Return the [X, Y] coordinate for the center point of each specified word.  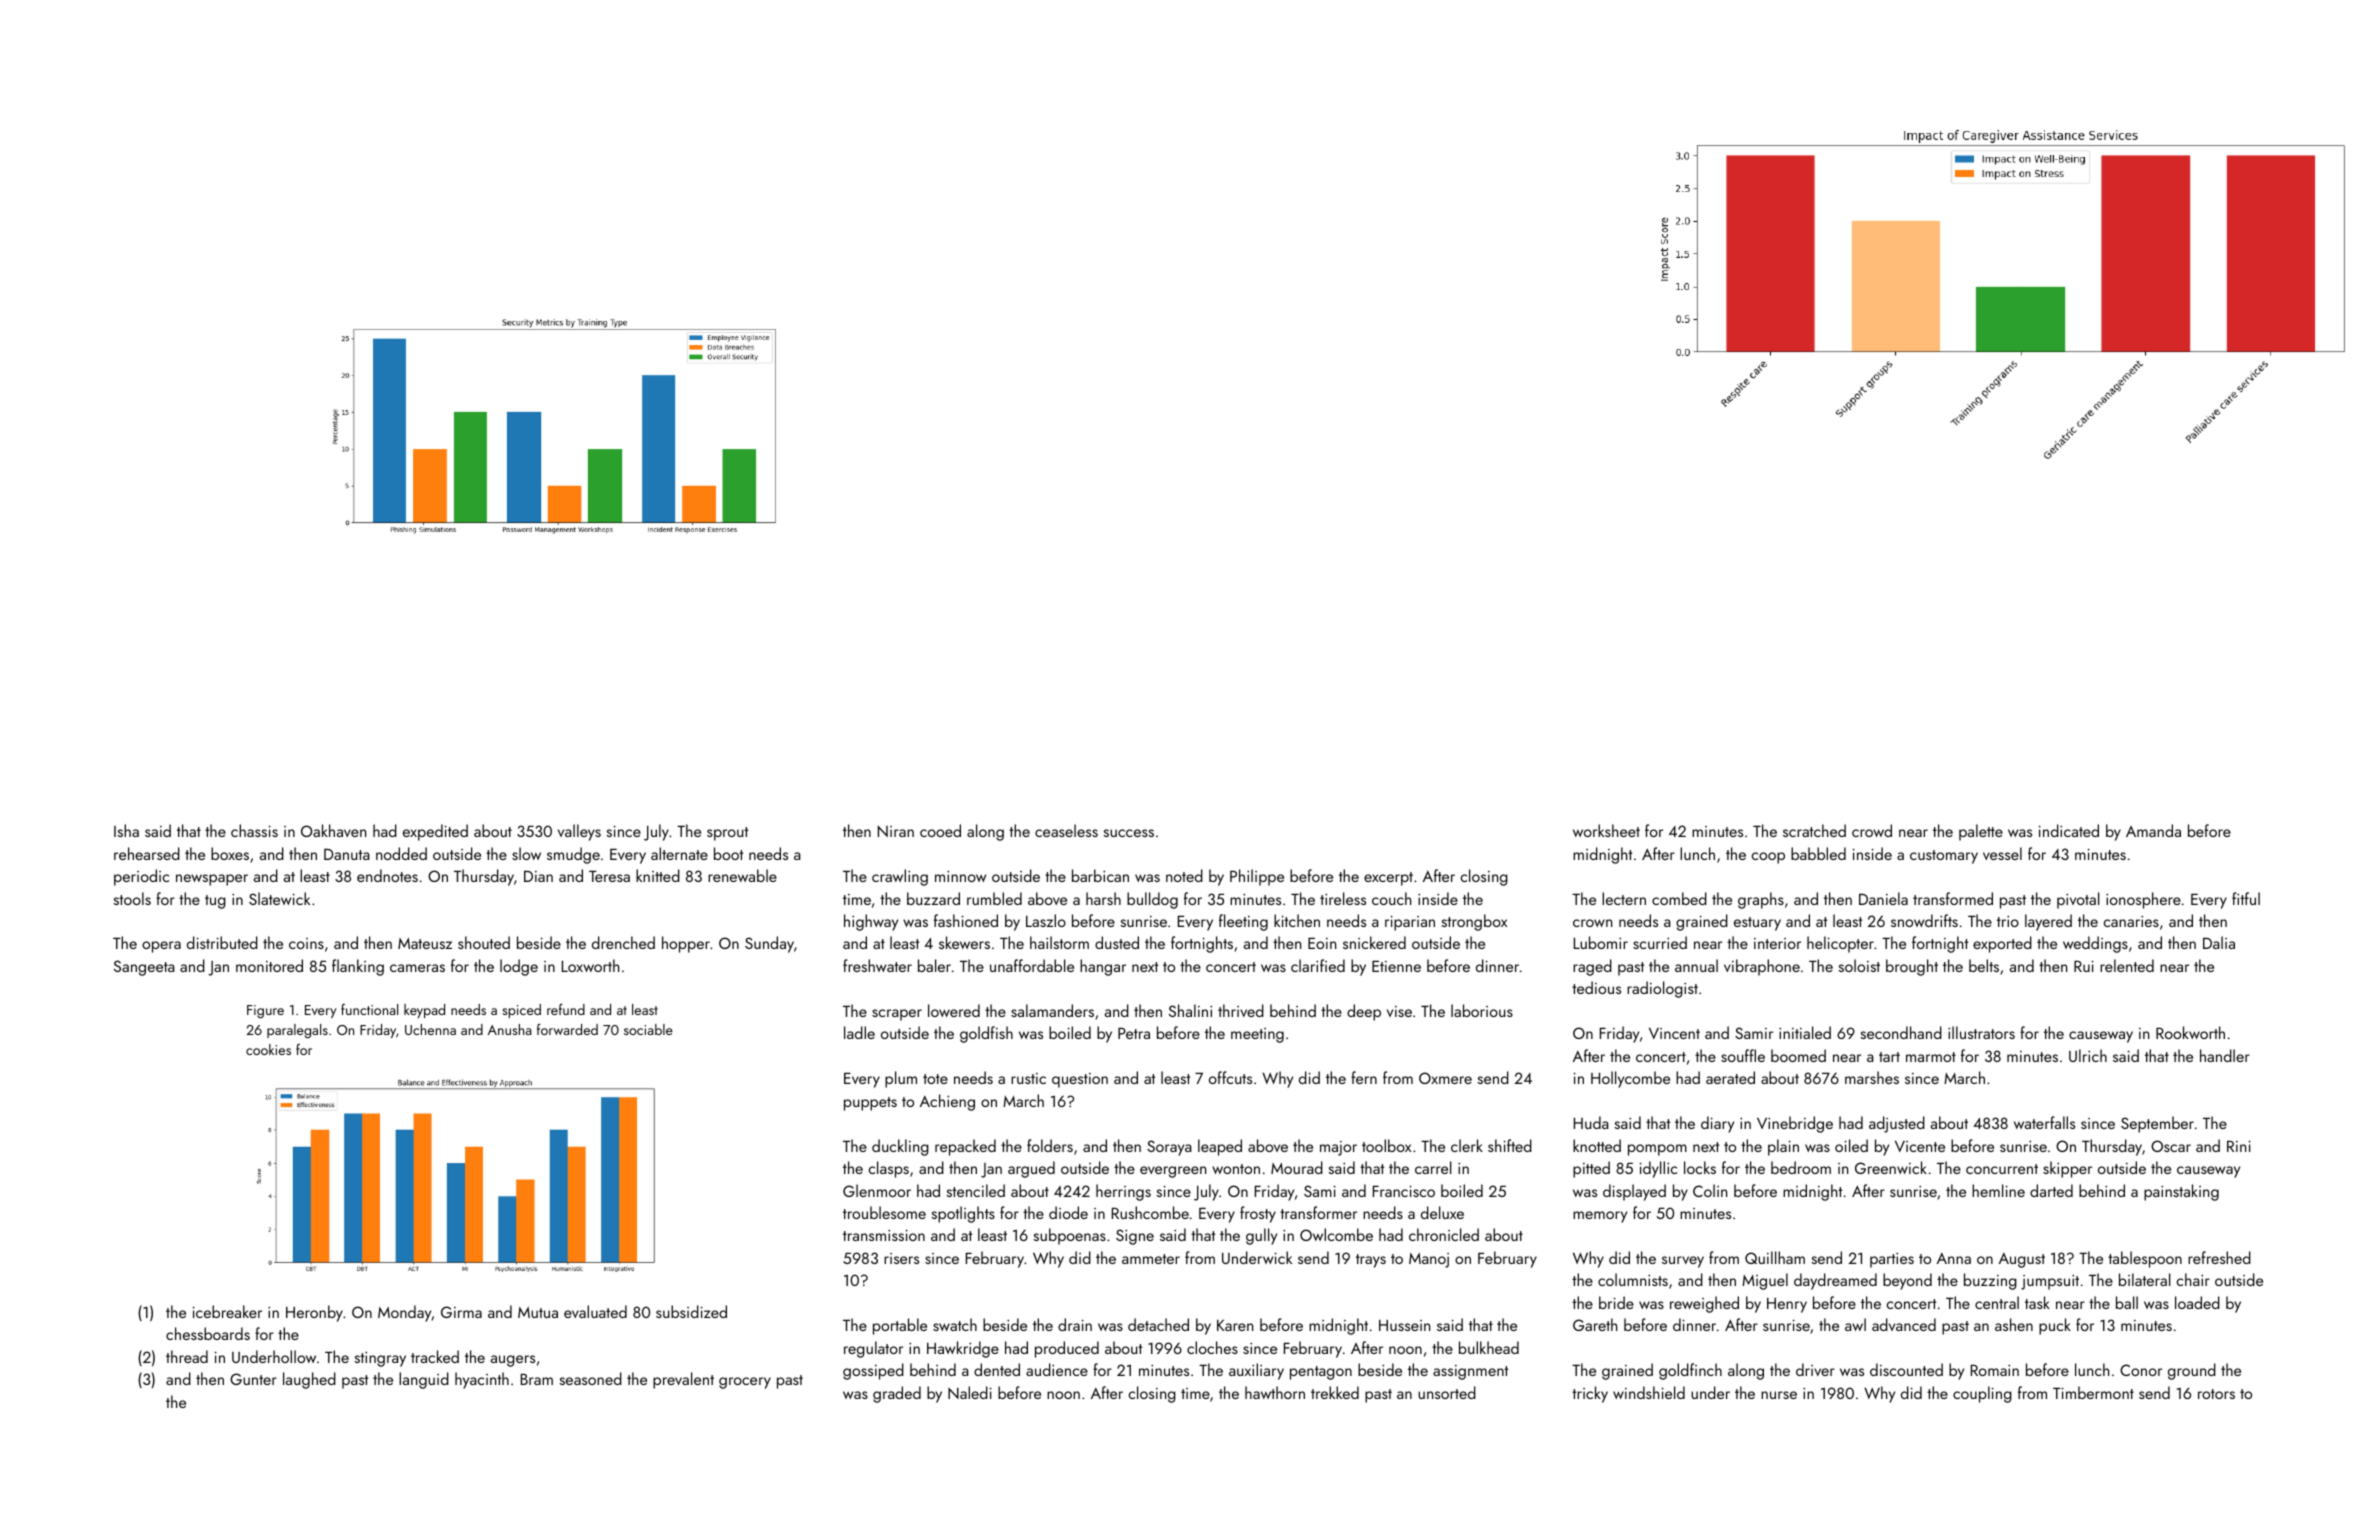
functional [369, 1009]
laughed [309, 1380]
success [1129, 833]
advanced [1904, 1324]
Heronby [314, 1313]
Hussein [1404, 1325]
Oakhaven [333, 830]
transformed [1953, 898]
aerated [1730, 1077]
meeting [1257, 1035]
